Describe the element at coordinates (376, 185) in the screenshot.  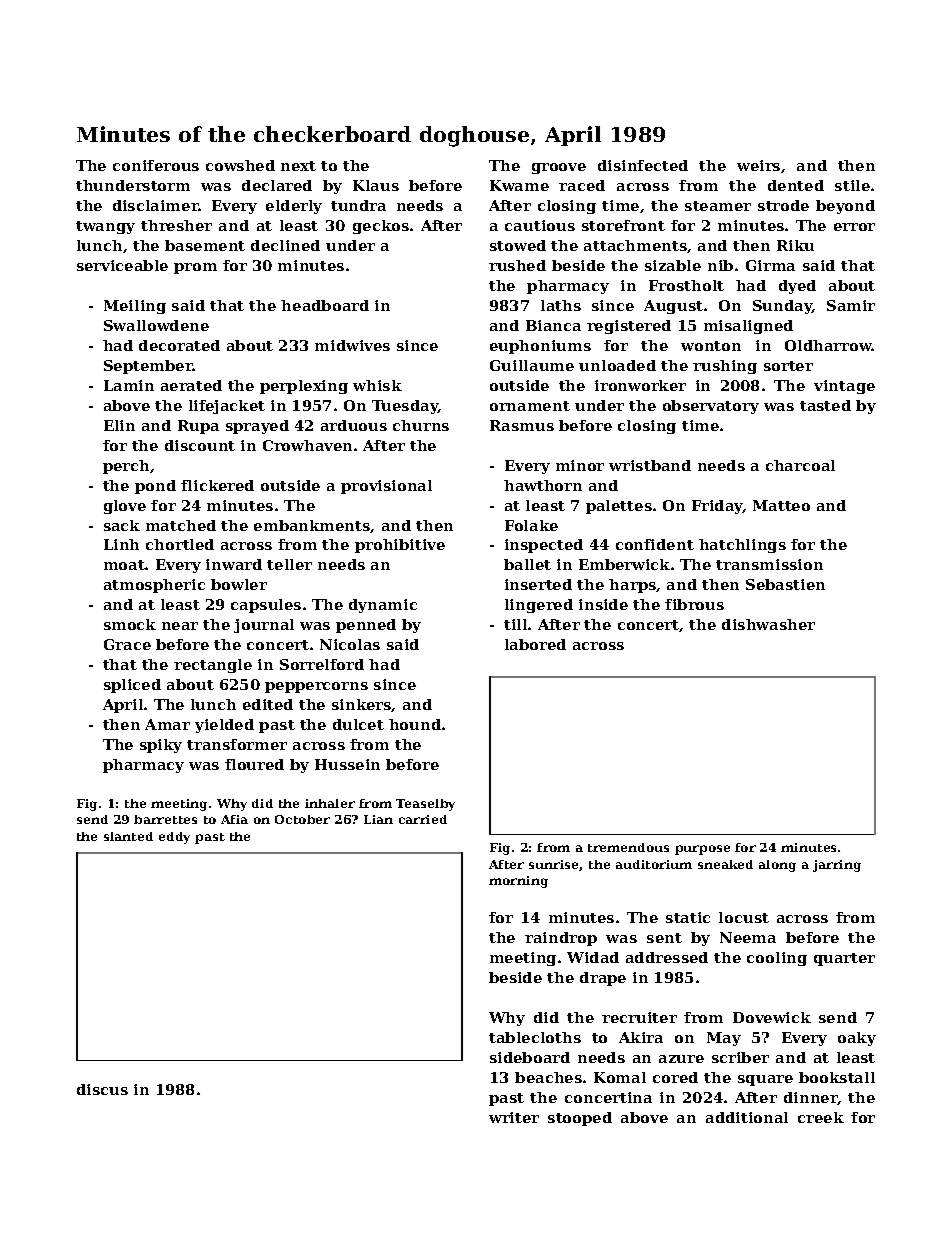
I see `Klaus` at that location.
